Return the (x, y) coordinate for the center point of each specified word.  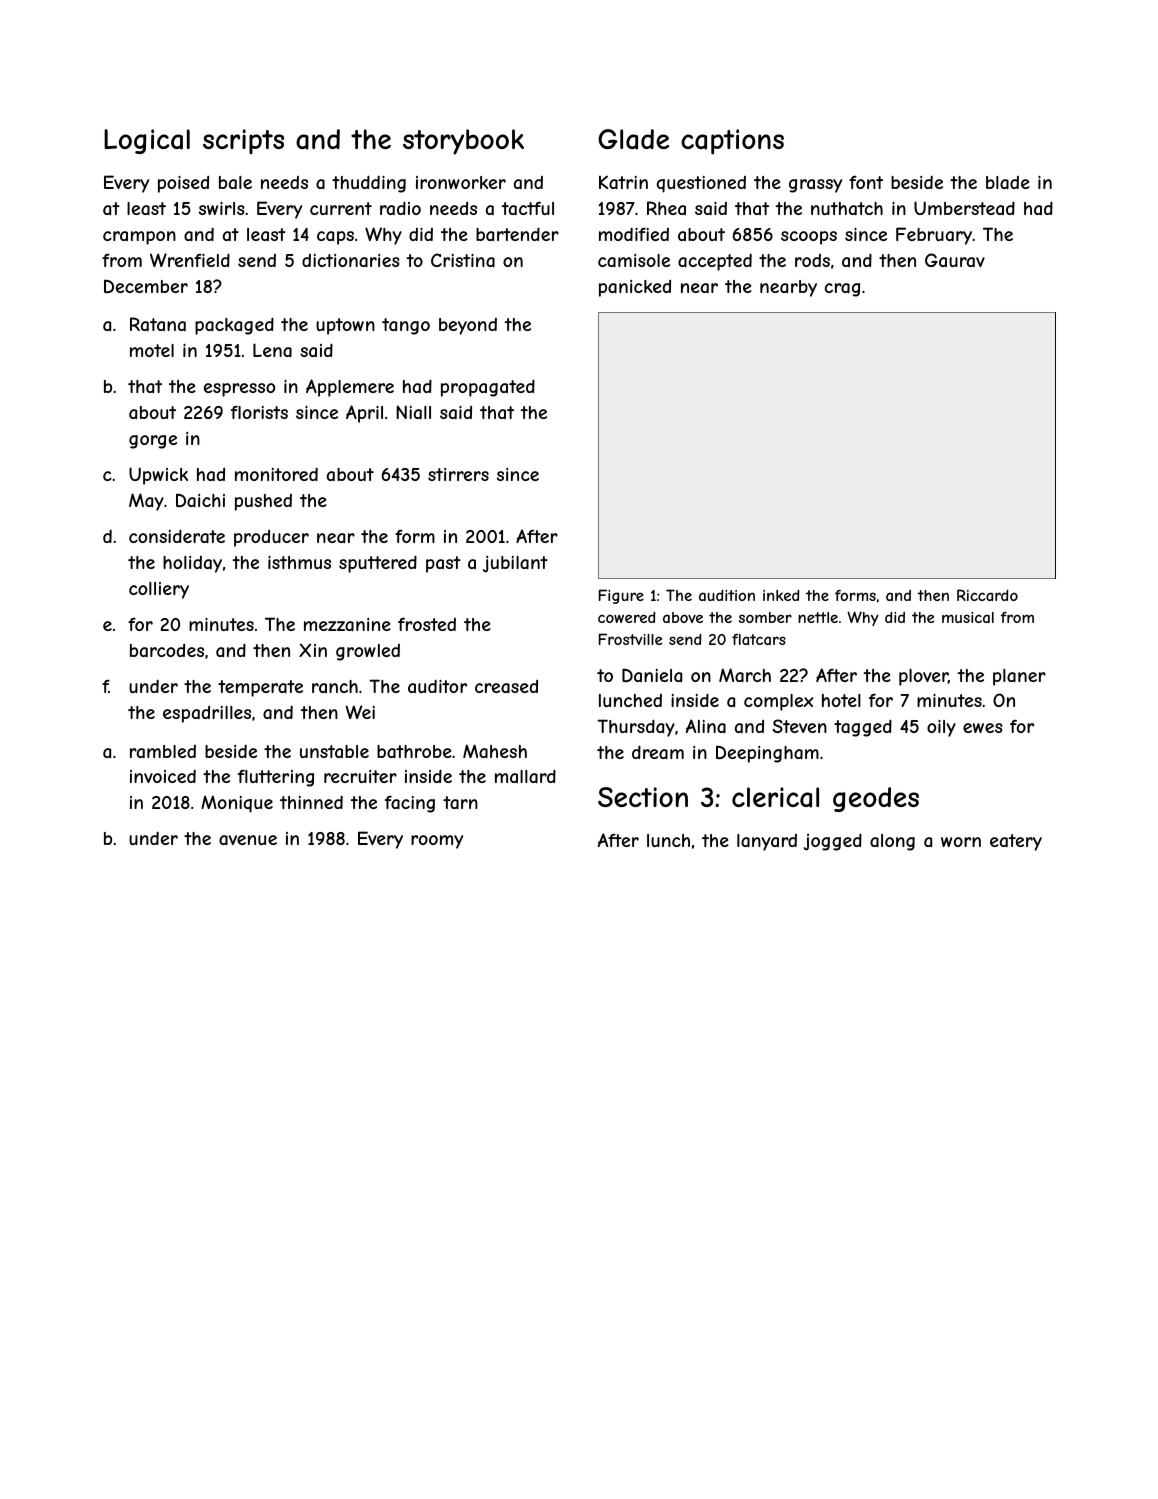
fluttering (276, 778)
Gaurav (955, 260)
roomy (437, 842)
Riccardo (987, 595)
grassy (815, 186)
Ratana (158, 324)
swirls (222, 208)
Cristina (463, 260)
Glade (633, 139)
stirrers (458, 474)
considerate (177, 536)
